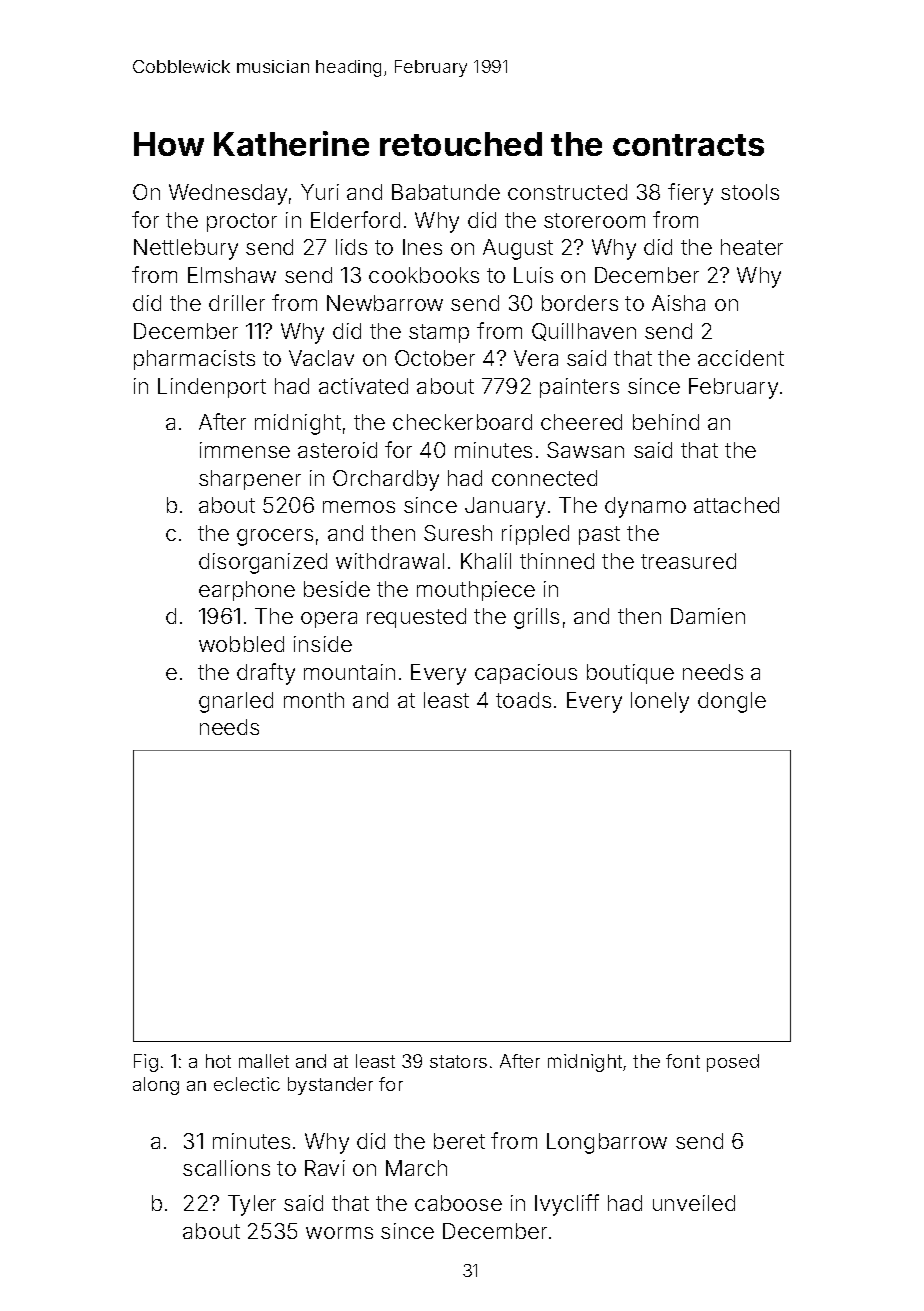 The height and width of the page is (1311, 924). What do you see at coordinates (458, 1061) in the page?
I see `stators` at bounding box center [458, 1061].
